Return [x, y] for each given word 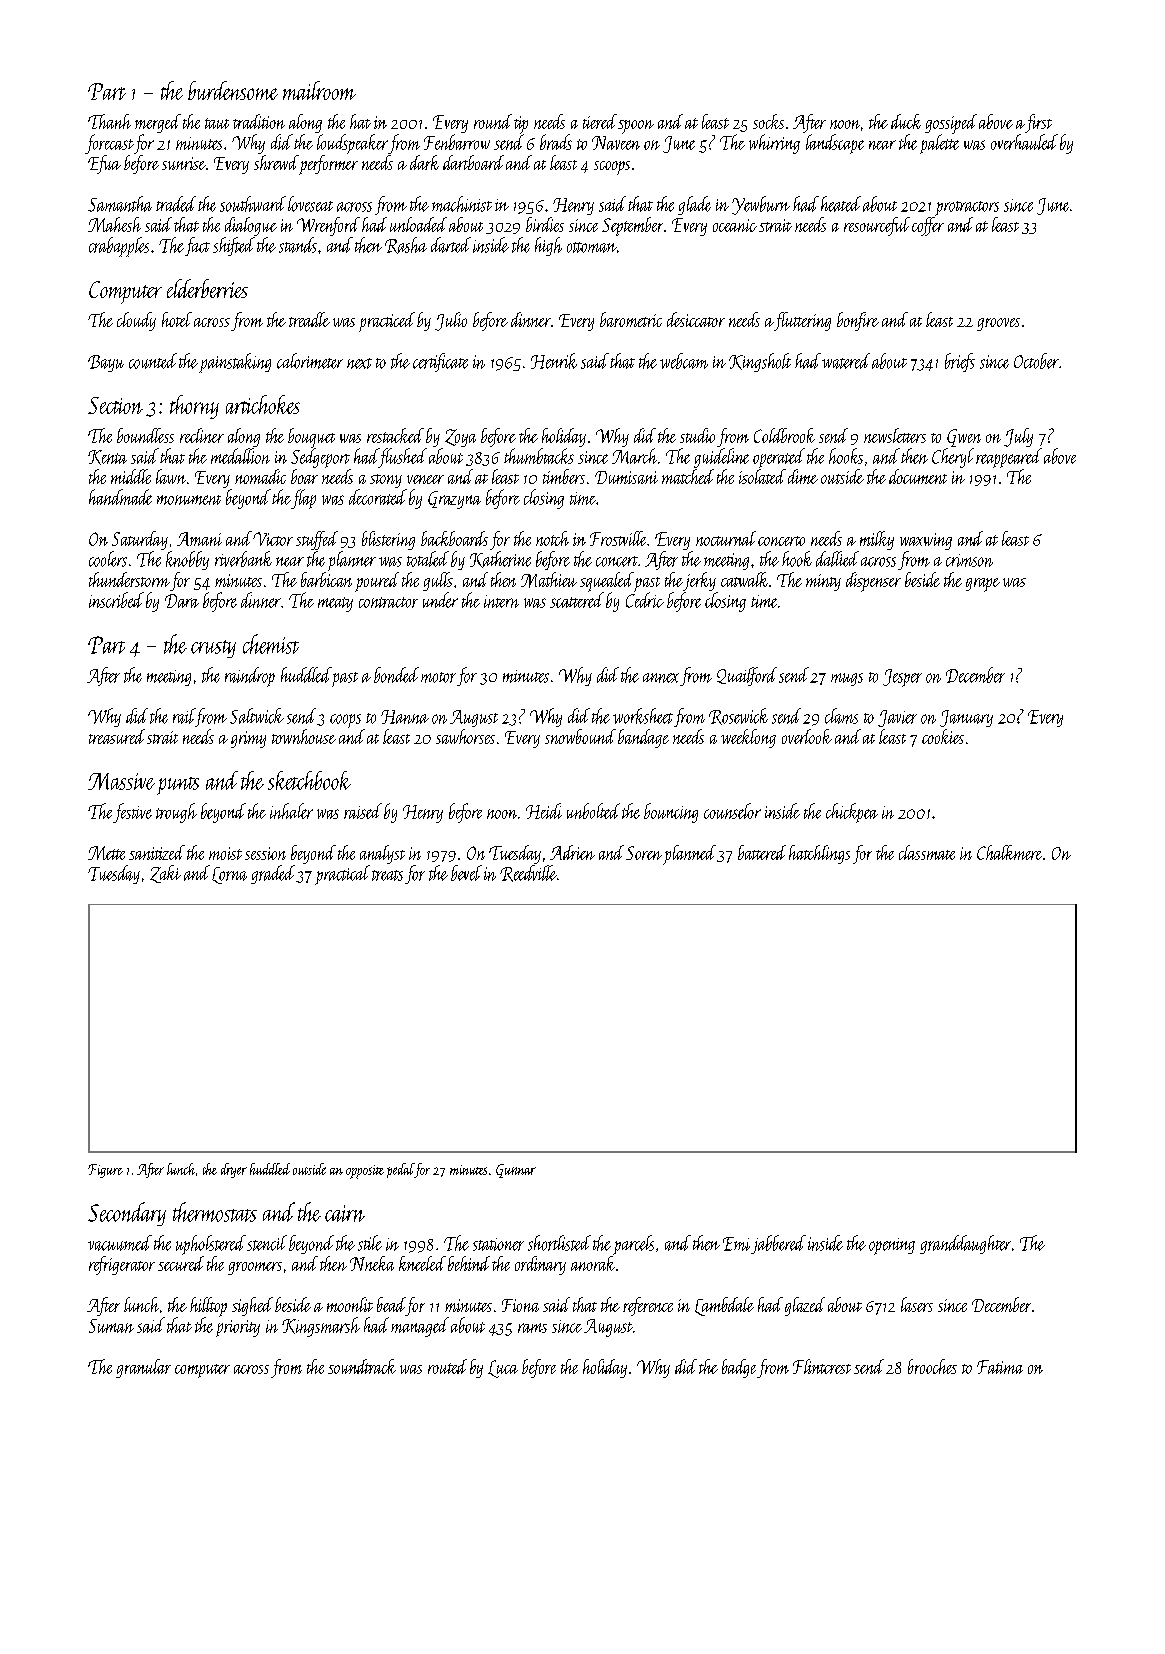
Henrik [554, 361]
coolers [108, 559]
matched [688, 476]
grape [983, 585]
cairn [345, 1213]
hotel [177, 319]
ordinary [540, 1265]
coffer [928, 226]
